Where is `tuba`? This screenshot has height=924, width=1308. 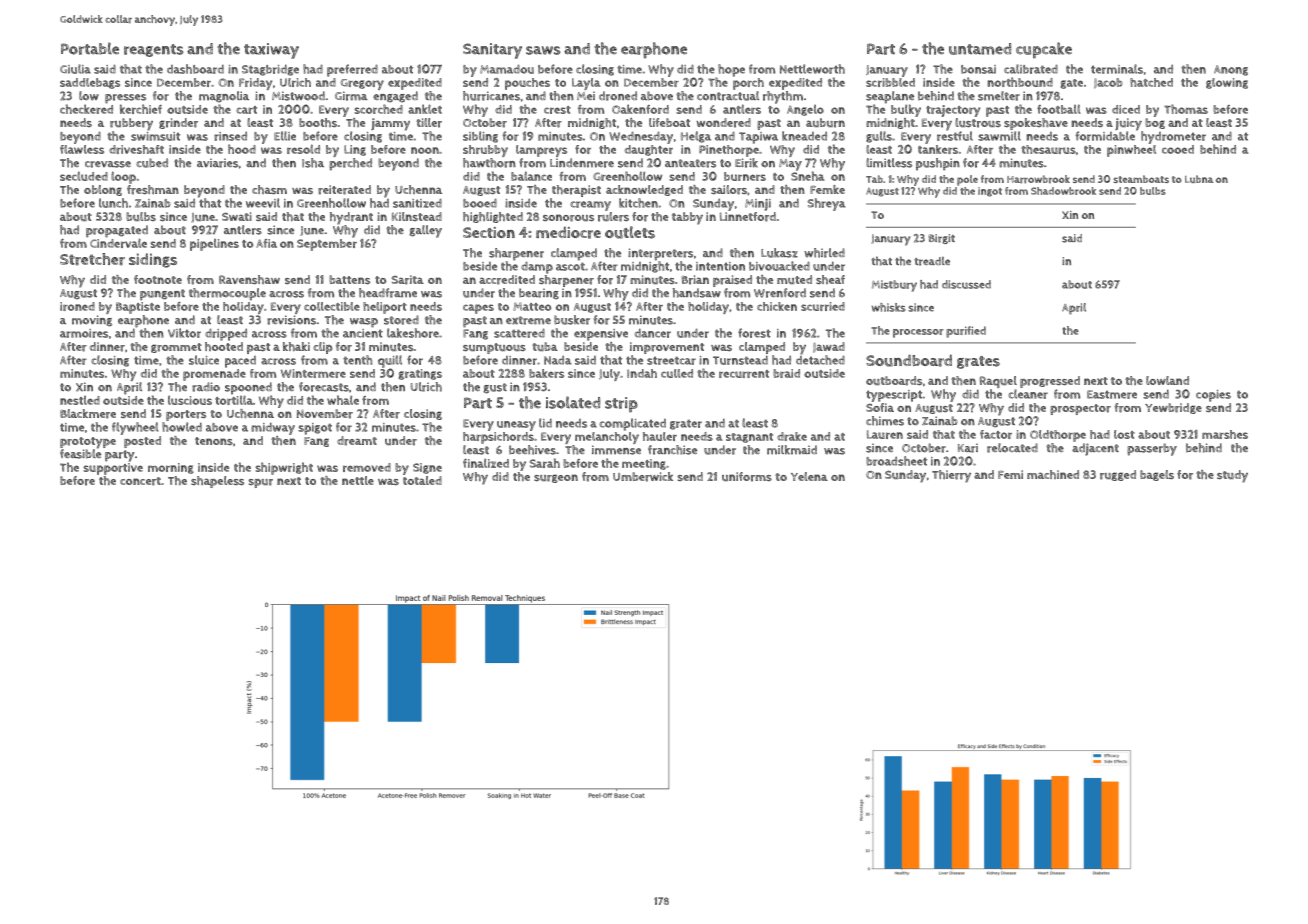 tuba is located at coordinates (545, 346).
